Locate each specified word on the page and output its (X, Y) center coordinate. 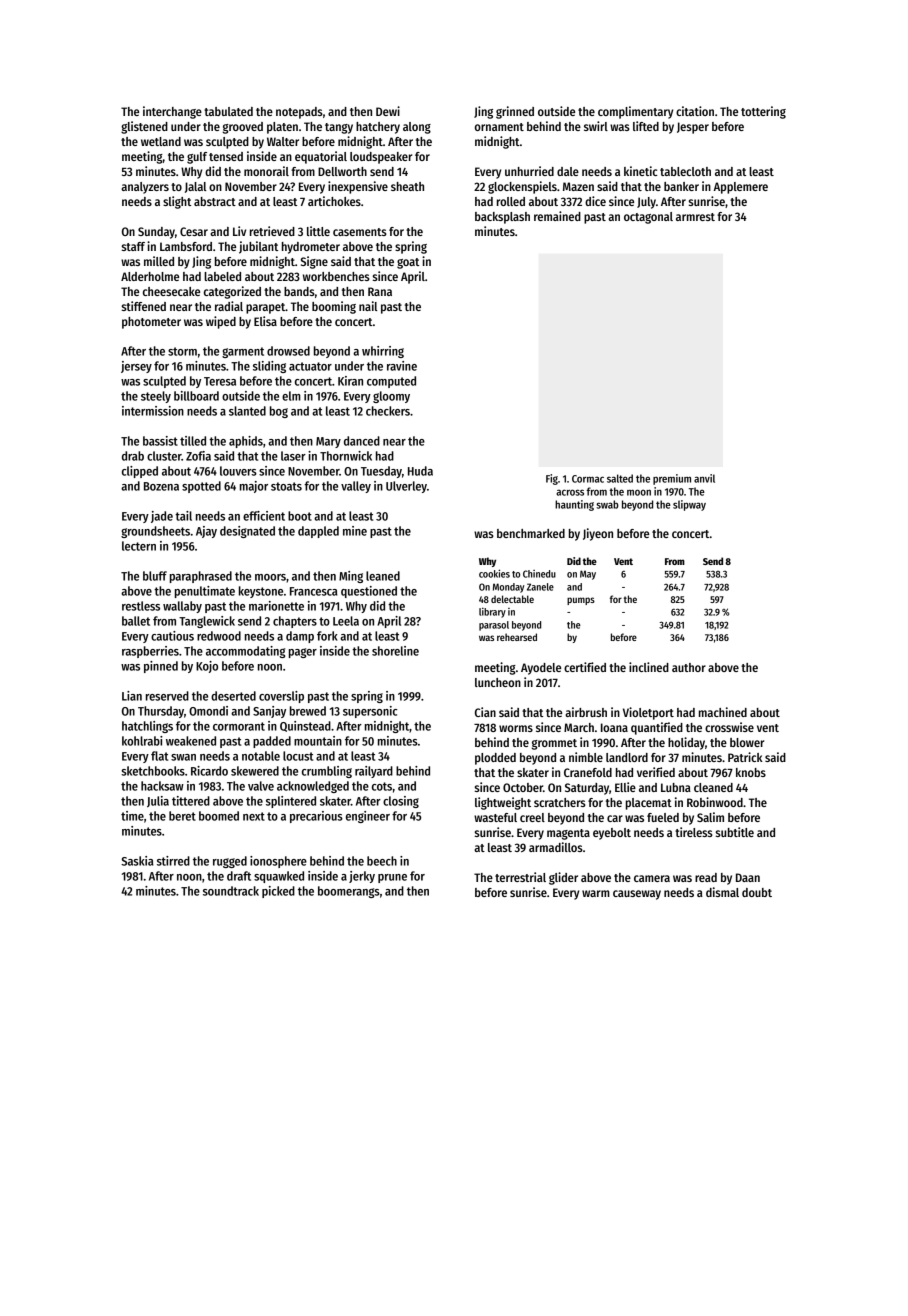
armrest (695, 217)
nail (368, 306)
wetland (161, 141)
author (689, 667)
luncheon (498, 682)
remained (557, 216)
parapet (266, 308)
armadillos (556, 847)
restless (141, 606)
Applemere (740, 188)
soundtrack (231, 891)
